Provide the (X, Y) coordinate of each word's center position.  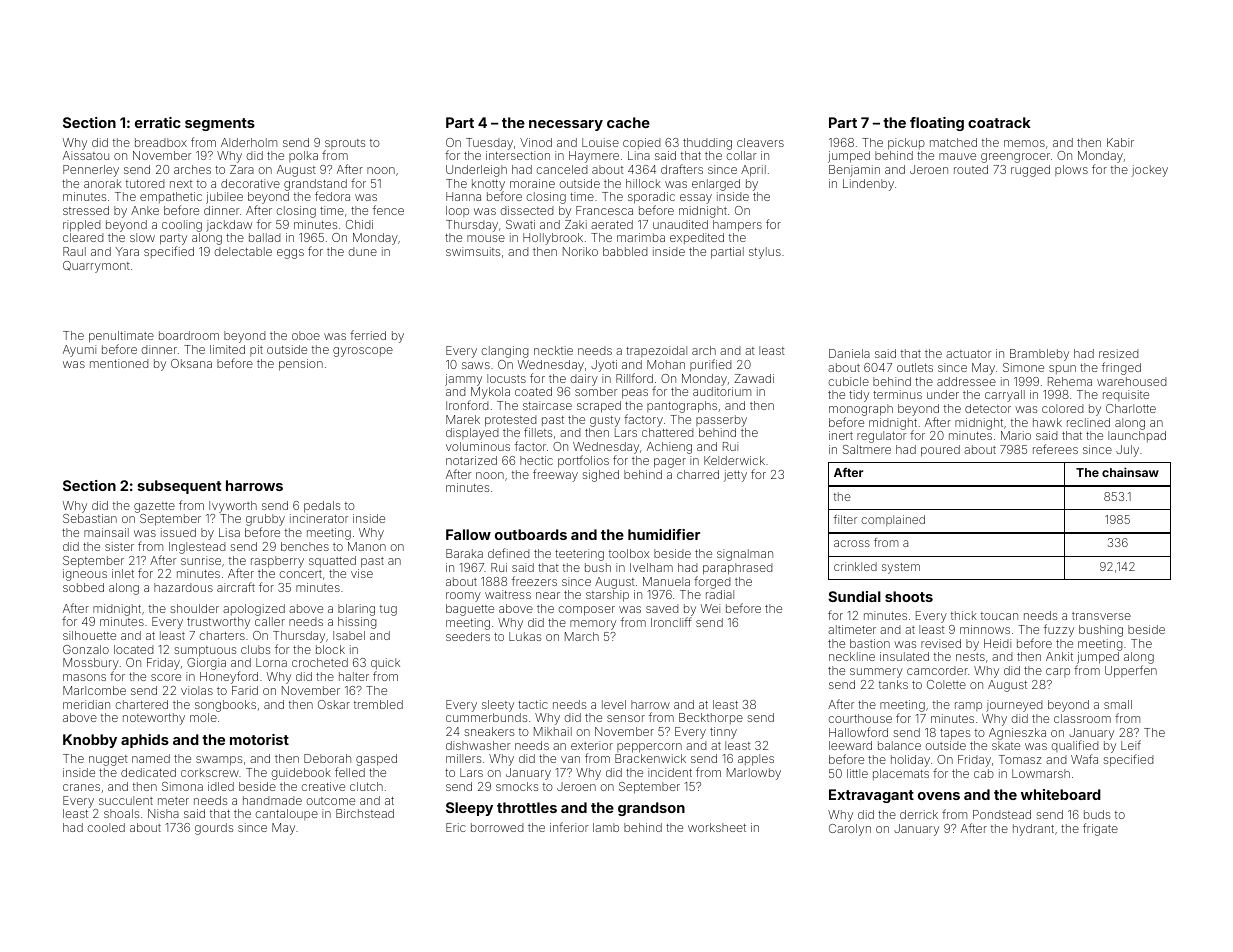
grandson (651, 809)
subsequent (179, 487)
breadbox (161, 142)
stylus (765, 253)
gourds (214, 829)
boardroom (189, 335)
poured (940, 451)
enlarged (716, 185)
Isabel (349, 635)
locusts (506, 378)
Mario (1016, 435)
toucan (999, 616)
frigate (1100, 829)
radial (720, 594)
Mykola (490, 393)
